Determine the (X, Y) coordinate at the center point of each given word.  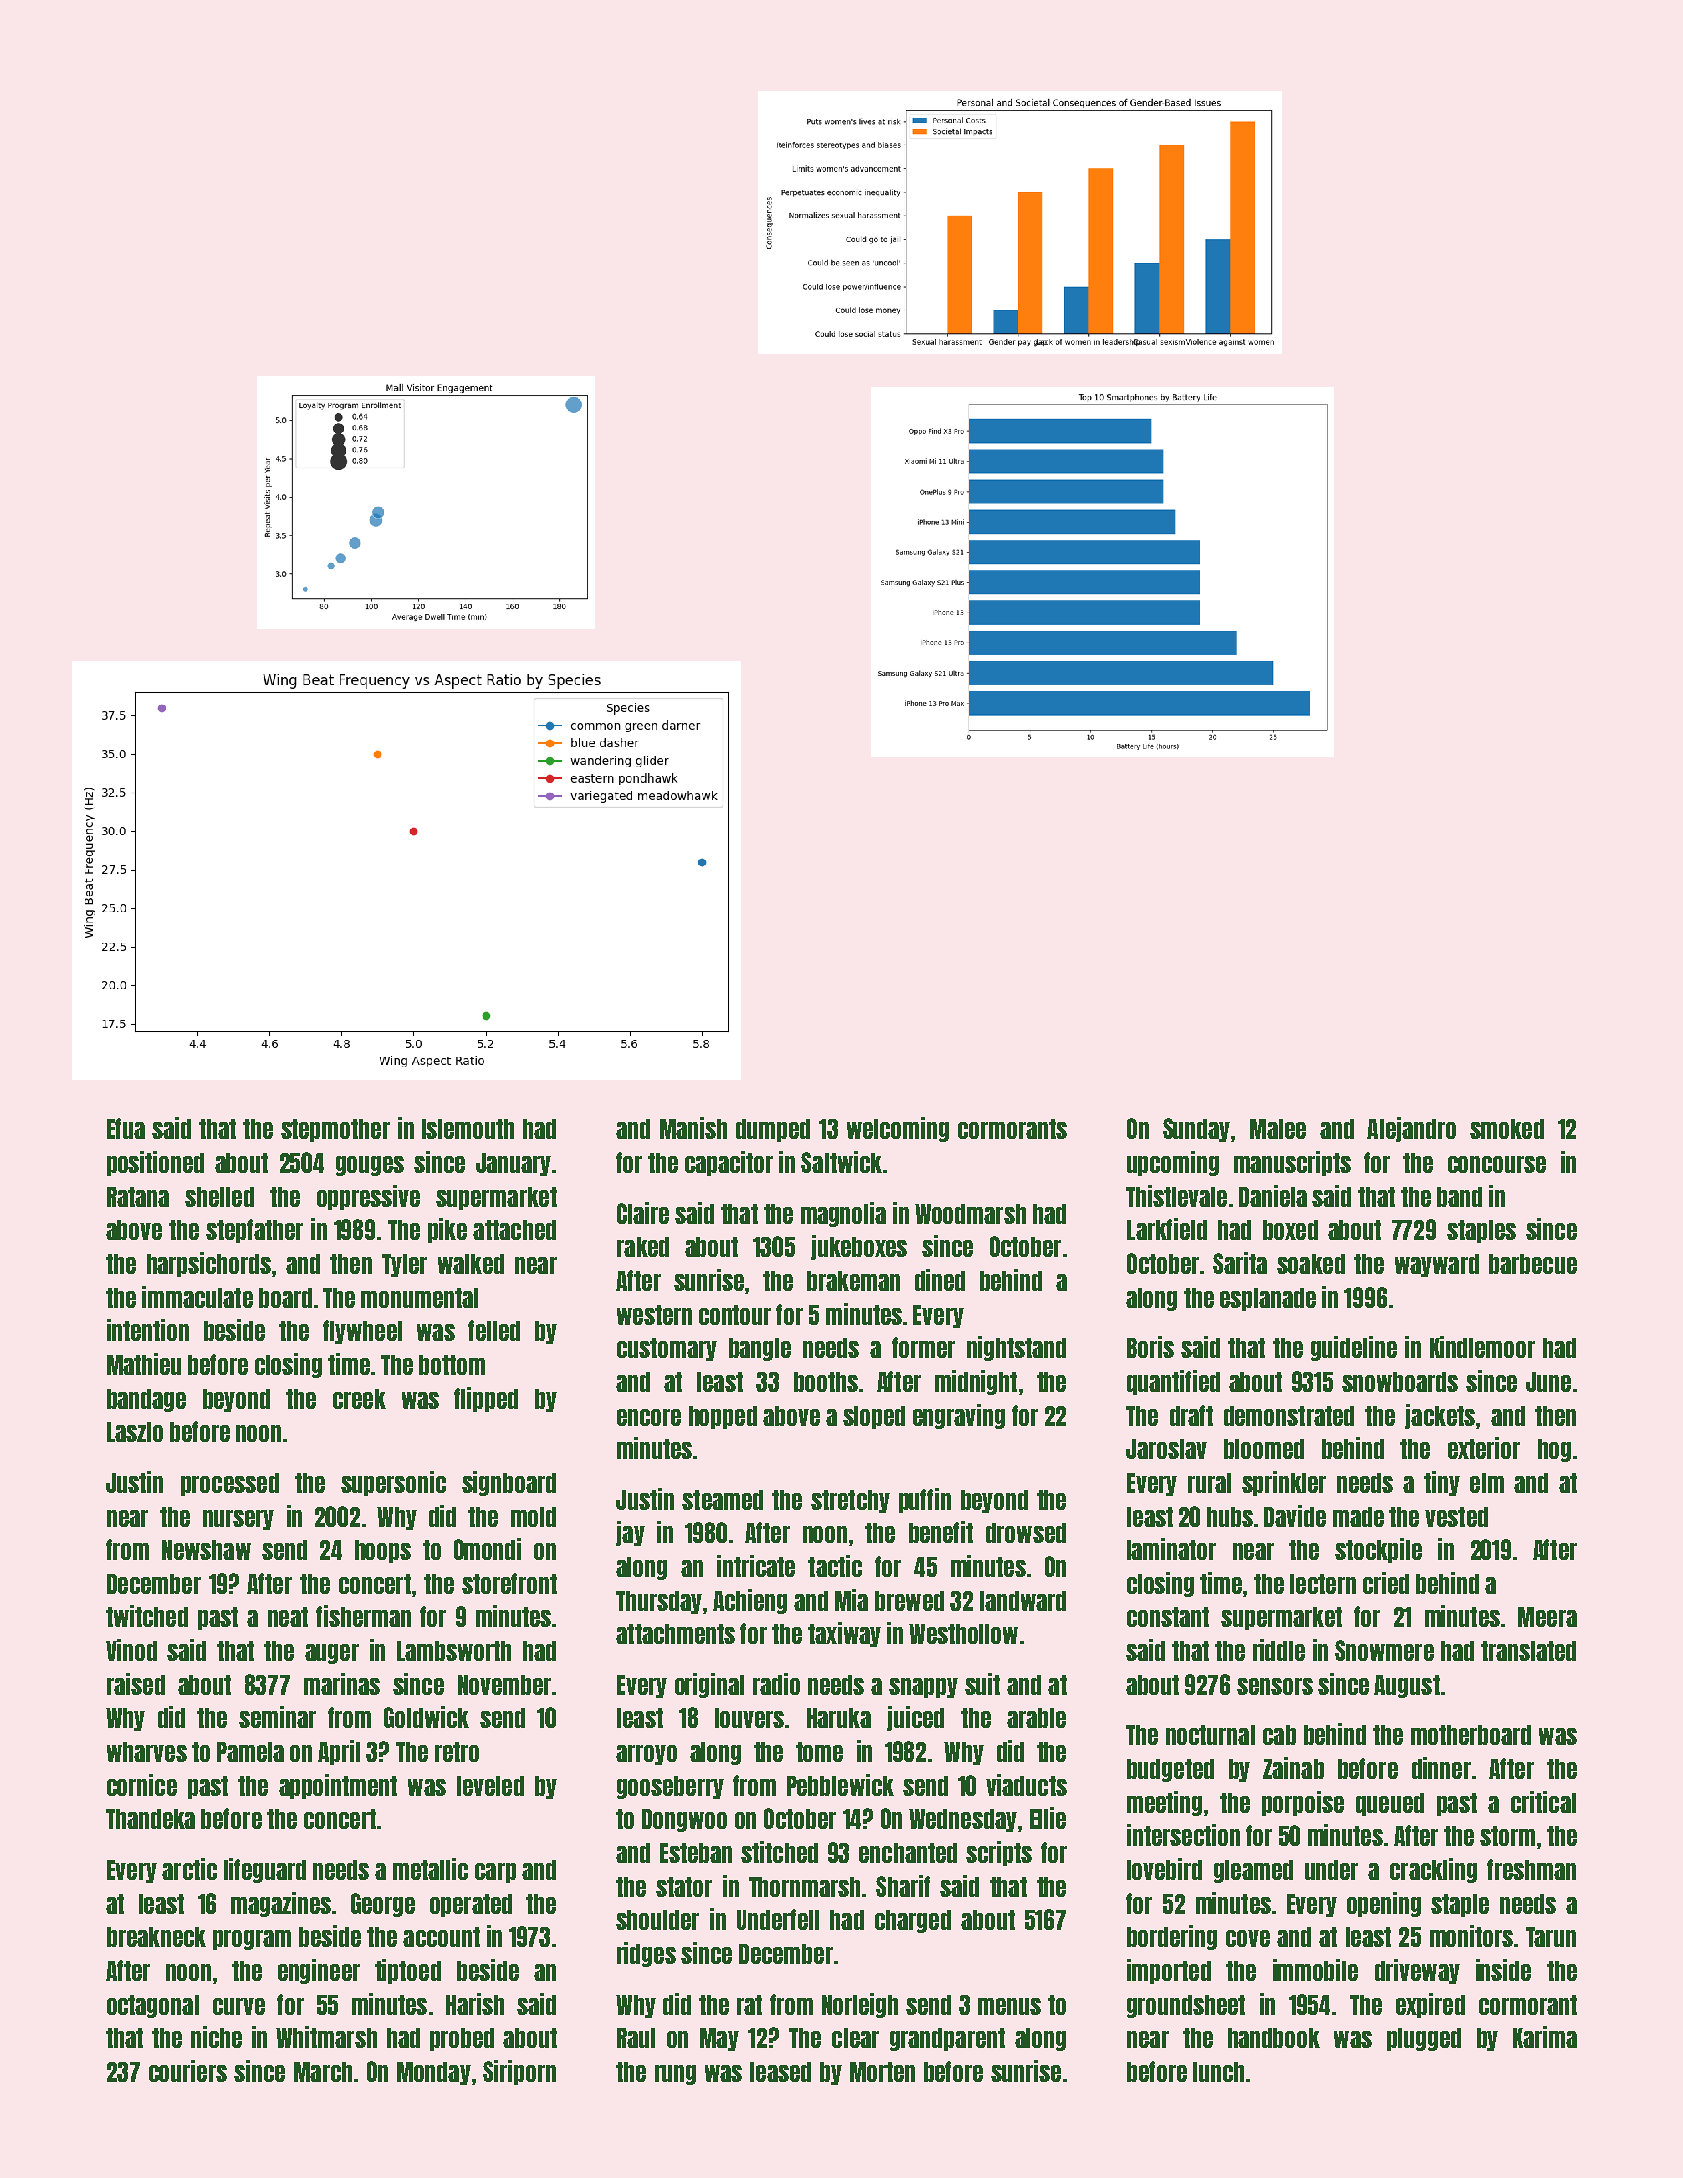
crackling (1433, 1870)
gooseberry (670, 1787)
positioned (155, 1163)
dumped (773, 1130)
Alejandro (1411, 1129)
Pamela (250, 1752)
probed (462, 2039)
